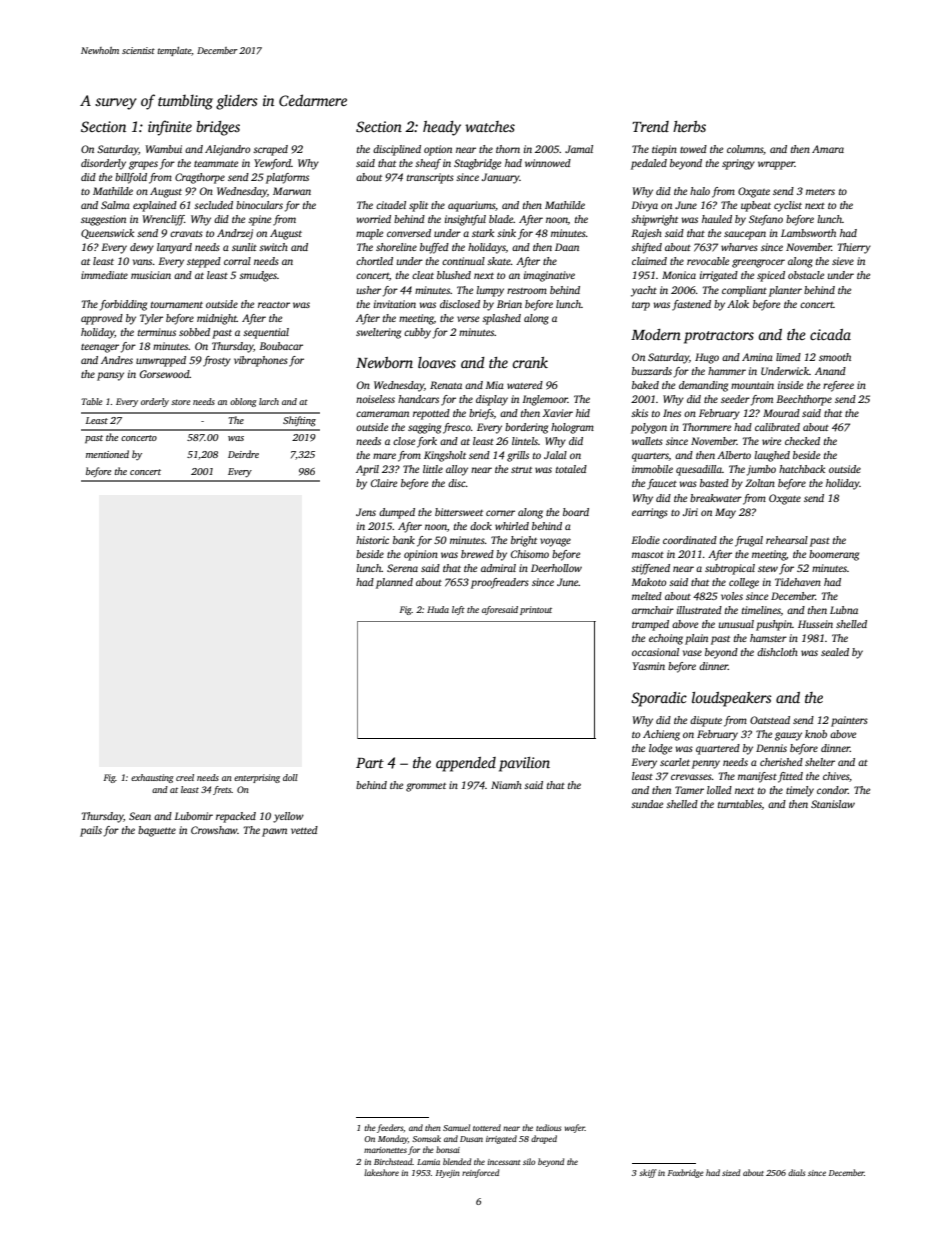  I want to click on feeders, so click(390, 1128).
